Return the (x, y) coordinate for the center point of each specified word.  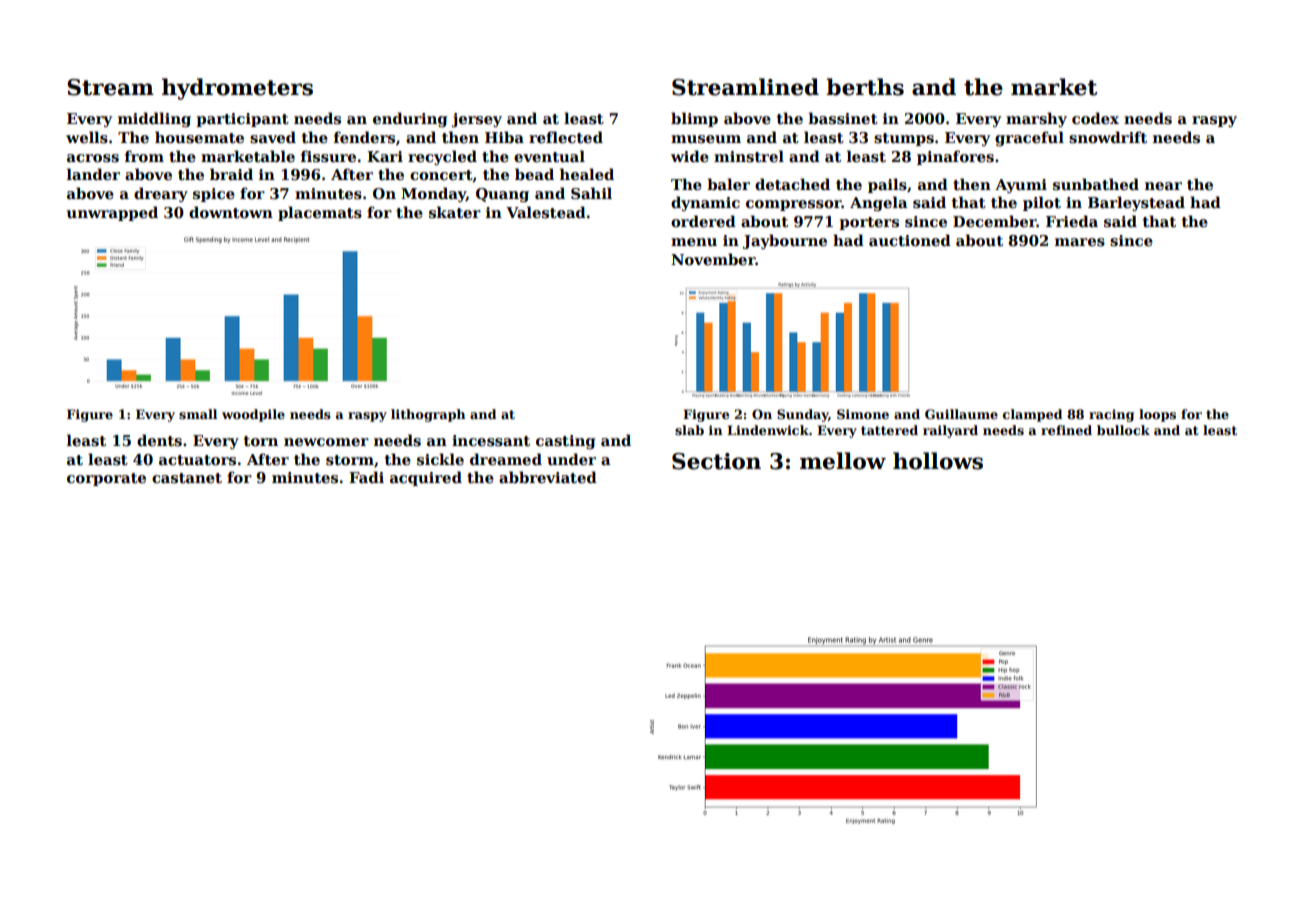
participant (242, 120)
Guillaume (961, 414)
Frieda (1072, 221)
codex (1095, 118)
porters (869, 223)
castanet (187, 478)
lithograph (428, 415)
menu (694, 242)
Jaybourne (785, 241)
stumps (904, 139)
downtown (231, 212)
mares (1080, 242)
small (198, 414)
